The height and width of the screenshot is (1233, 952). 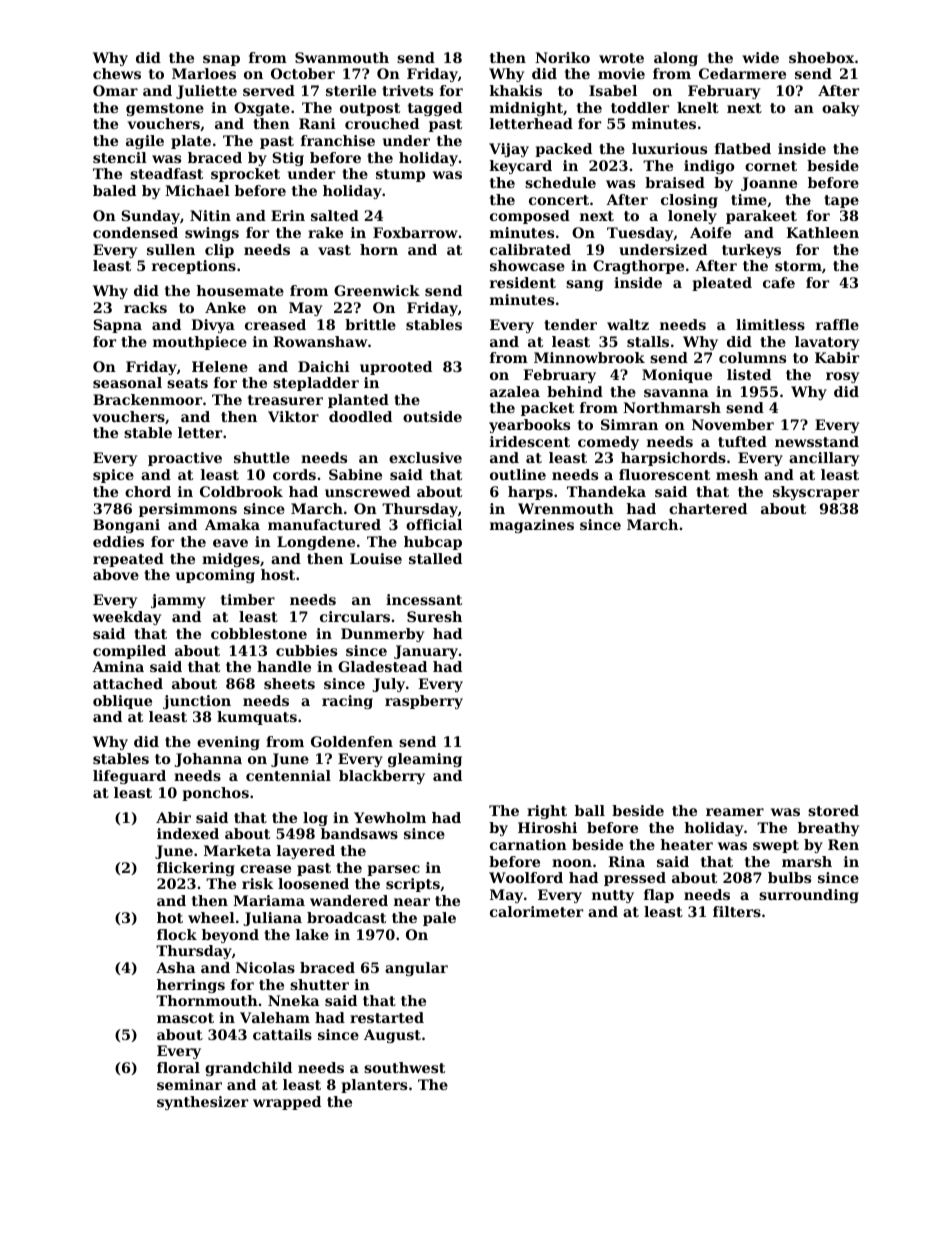 What do you see at coordinates (828, 829) in the screenshot?
I see `breathy` at bounding box center [828, 829].
